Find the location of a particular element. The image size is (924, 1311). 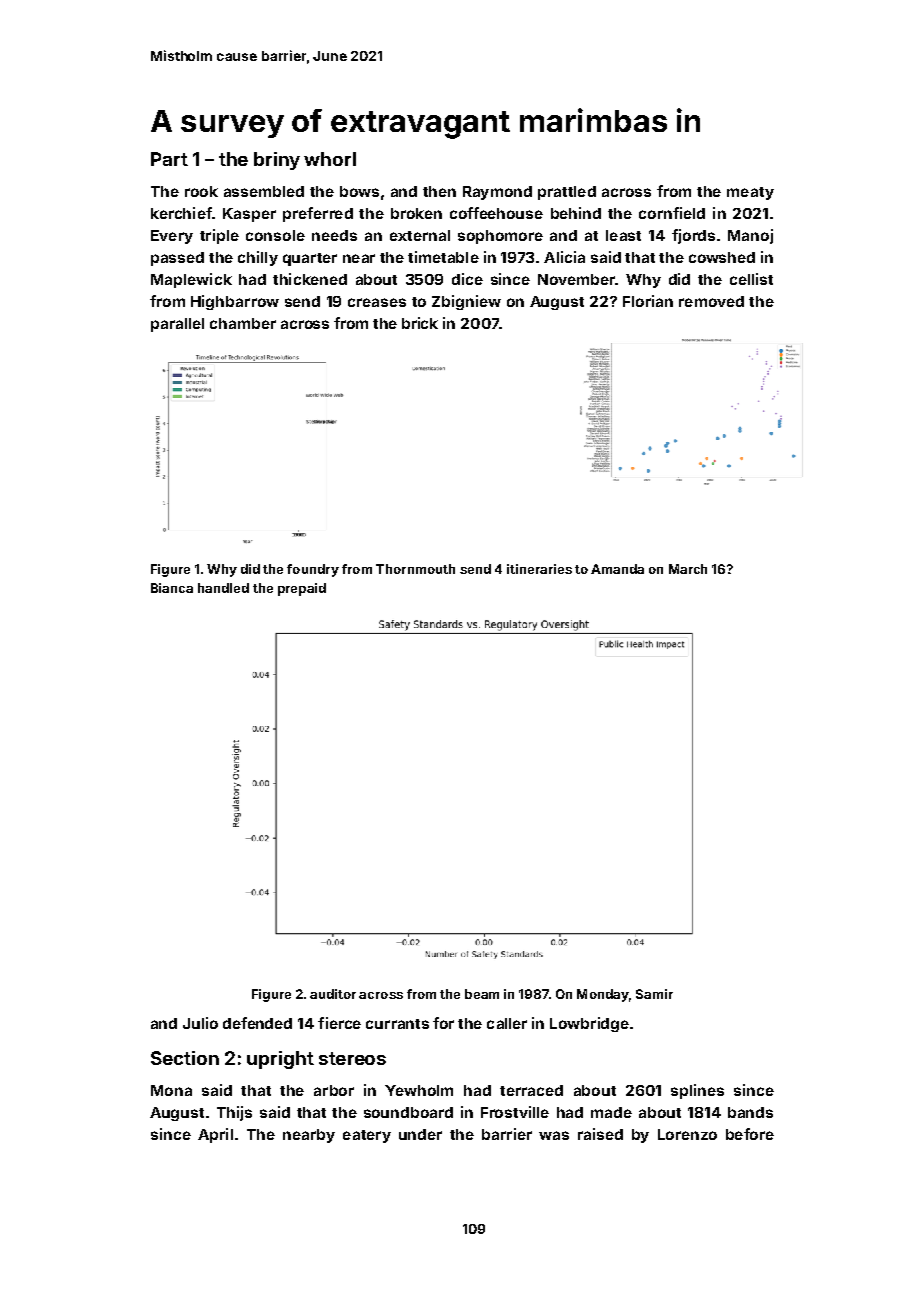

meaty is located at coordinates (750, 193).
